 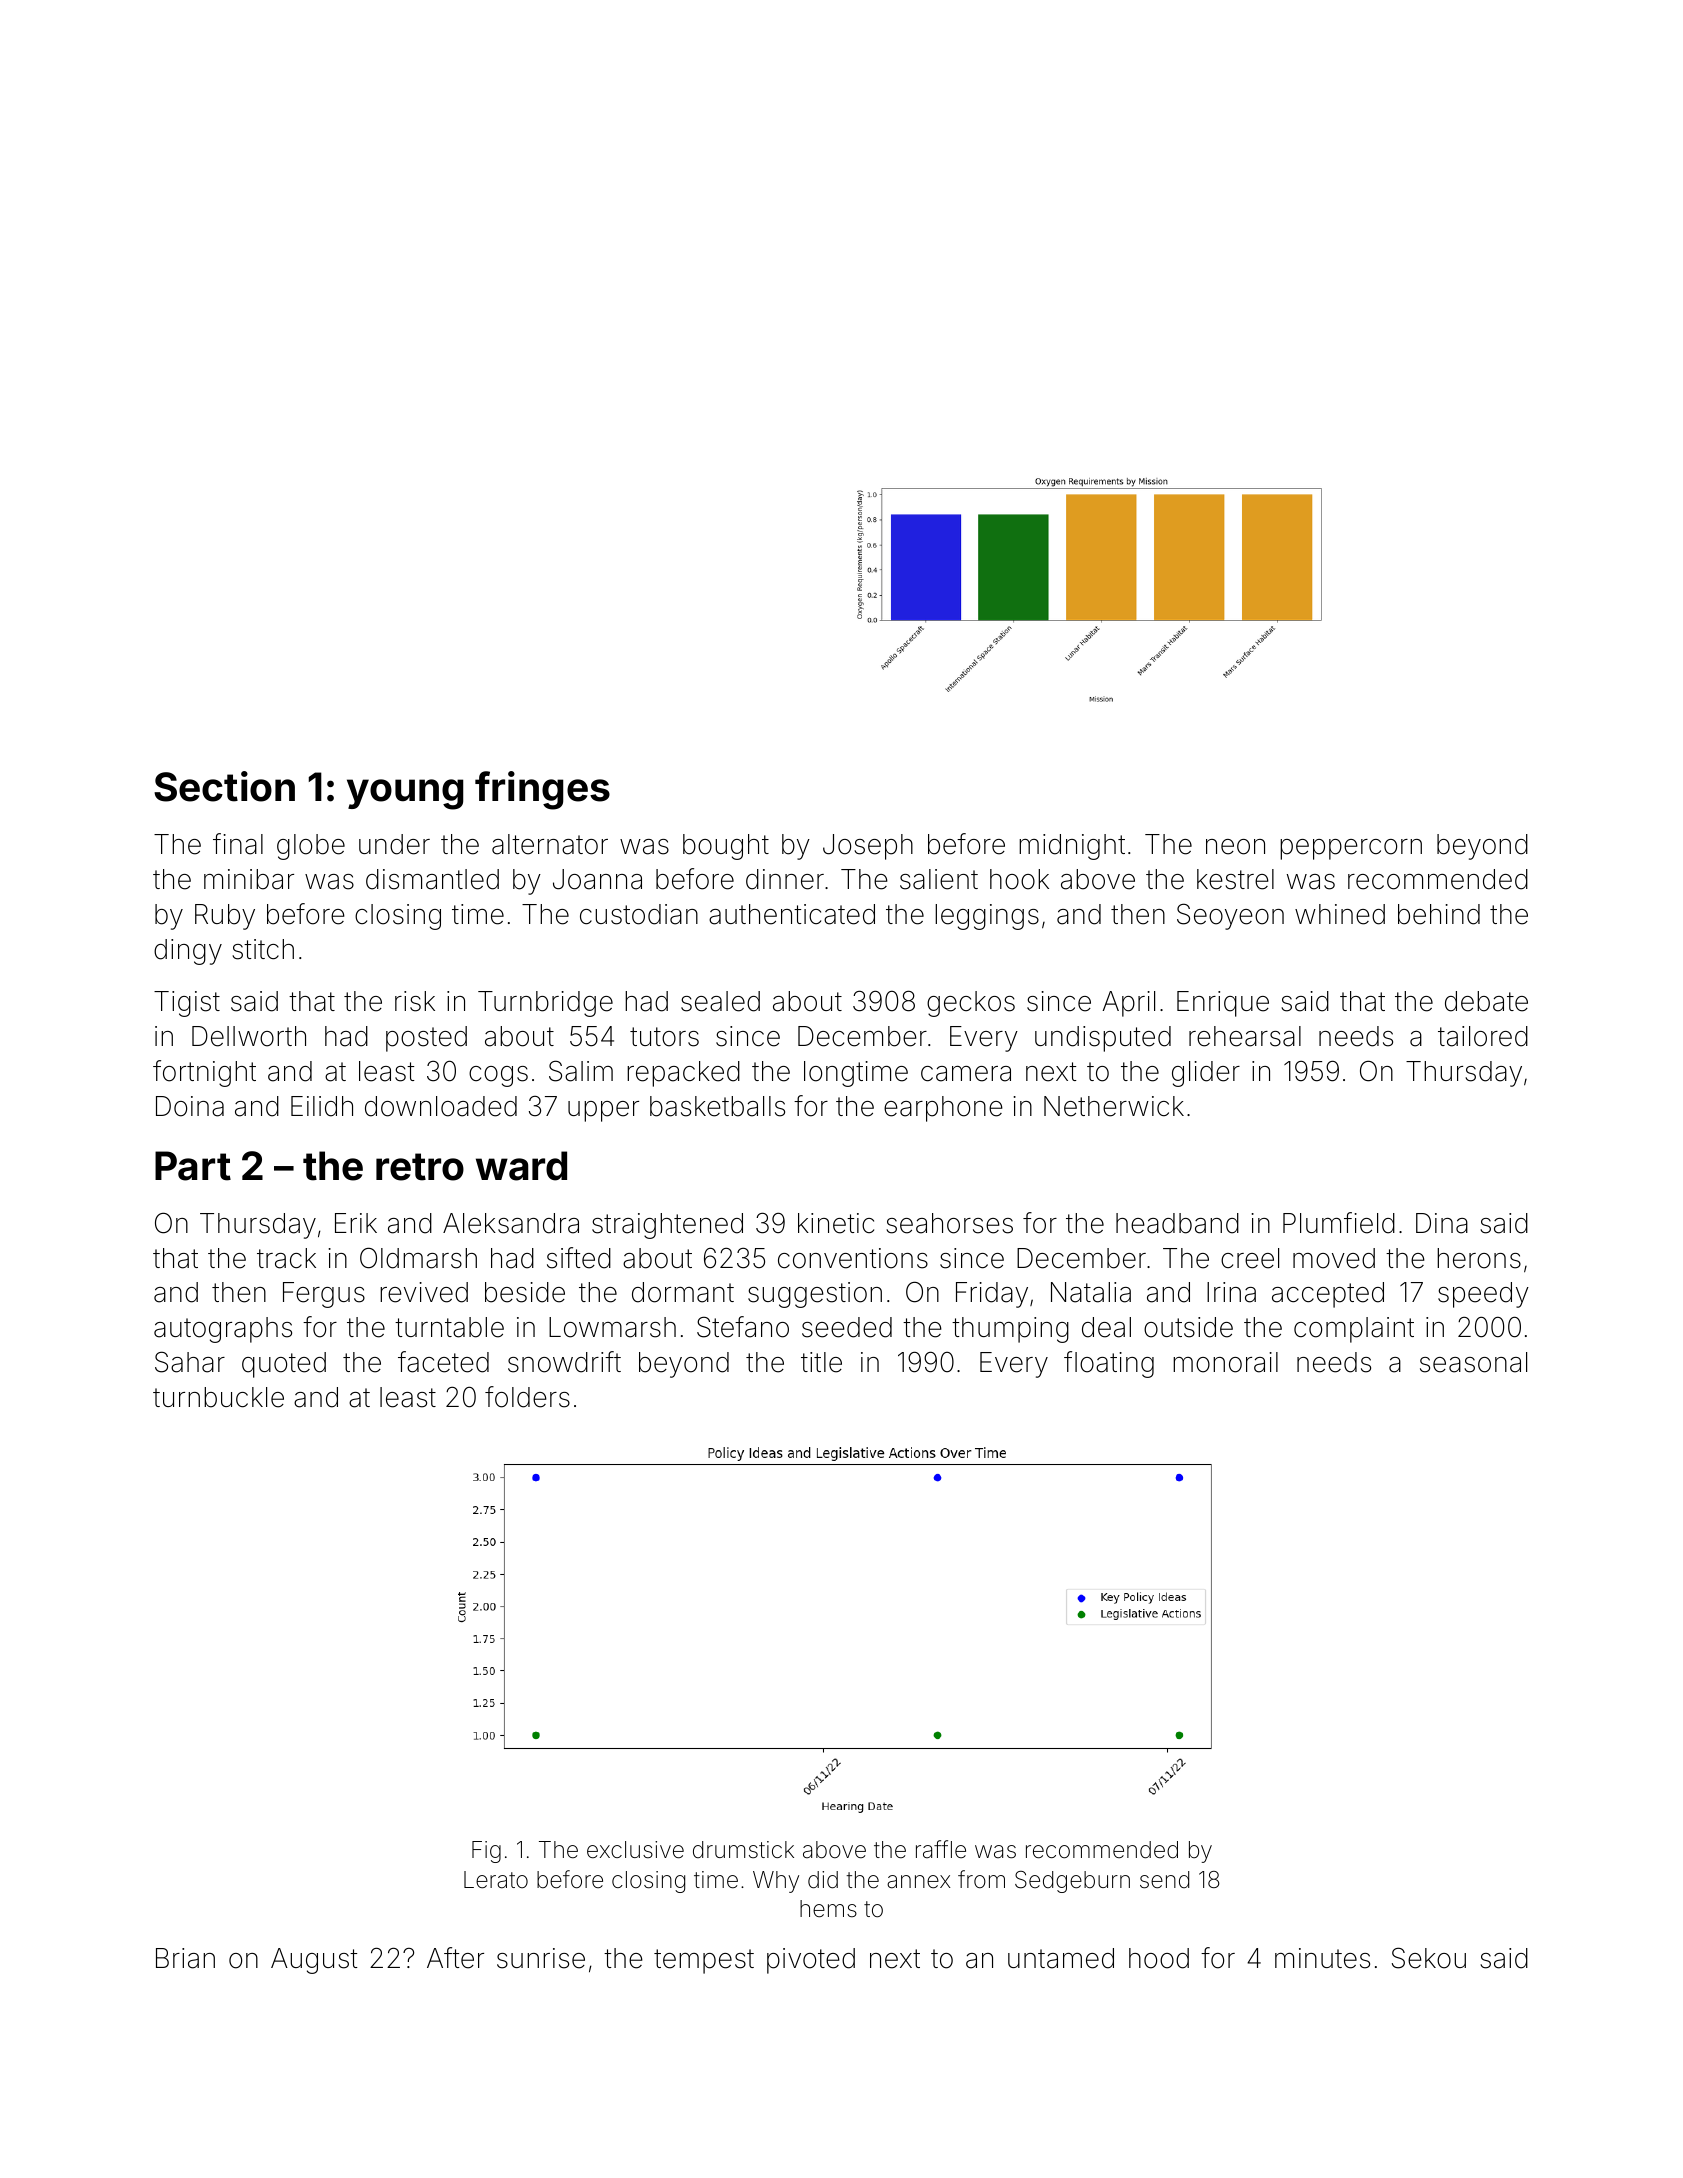 What do you see at coordinates (527, 1397) in the screenshot?
I see `folders` at bounding box center [527, 1397].
